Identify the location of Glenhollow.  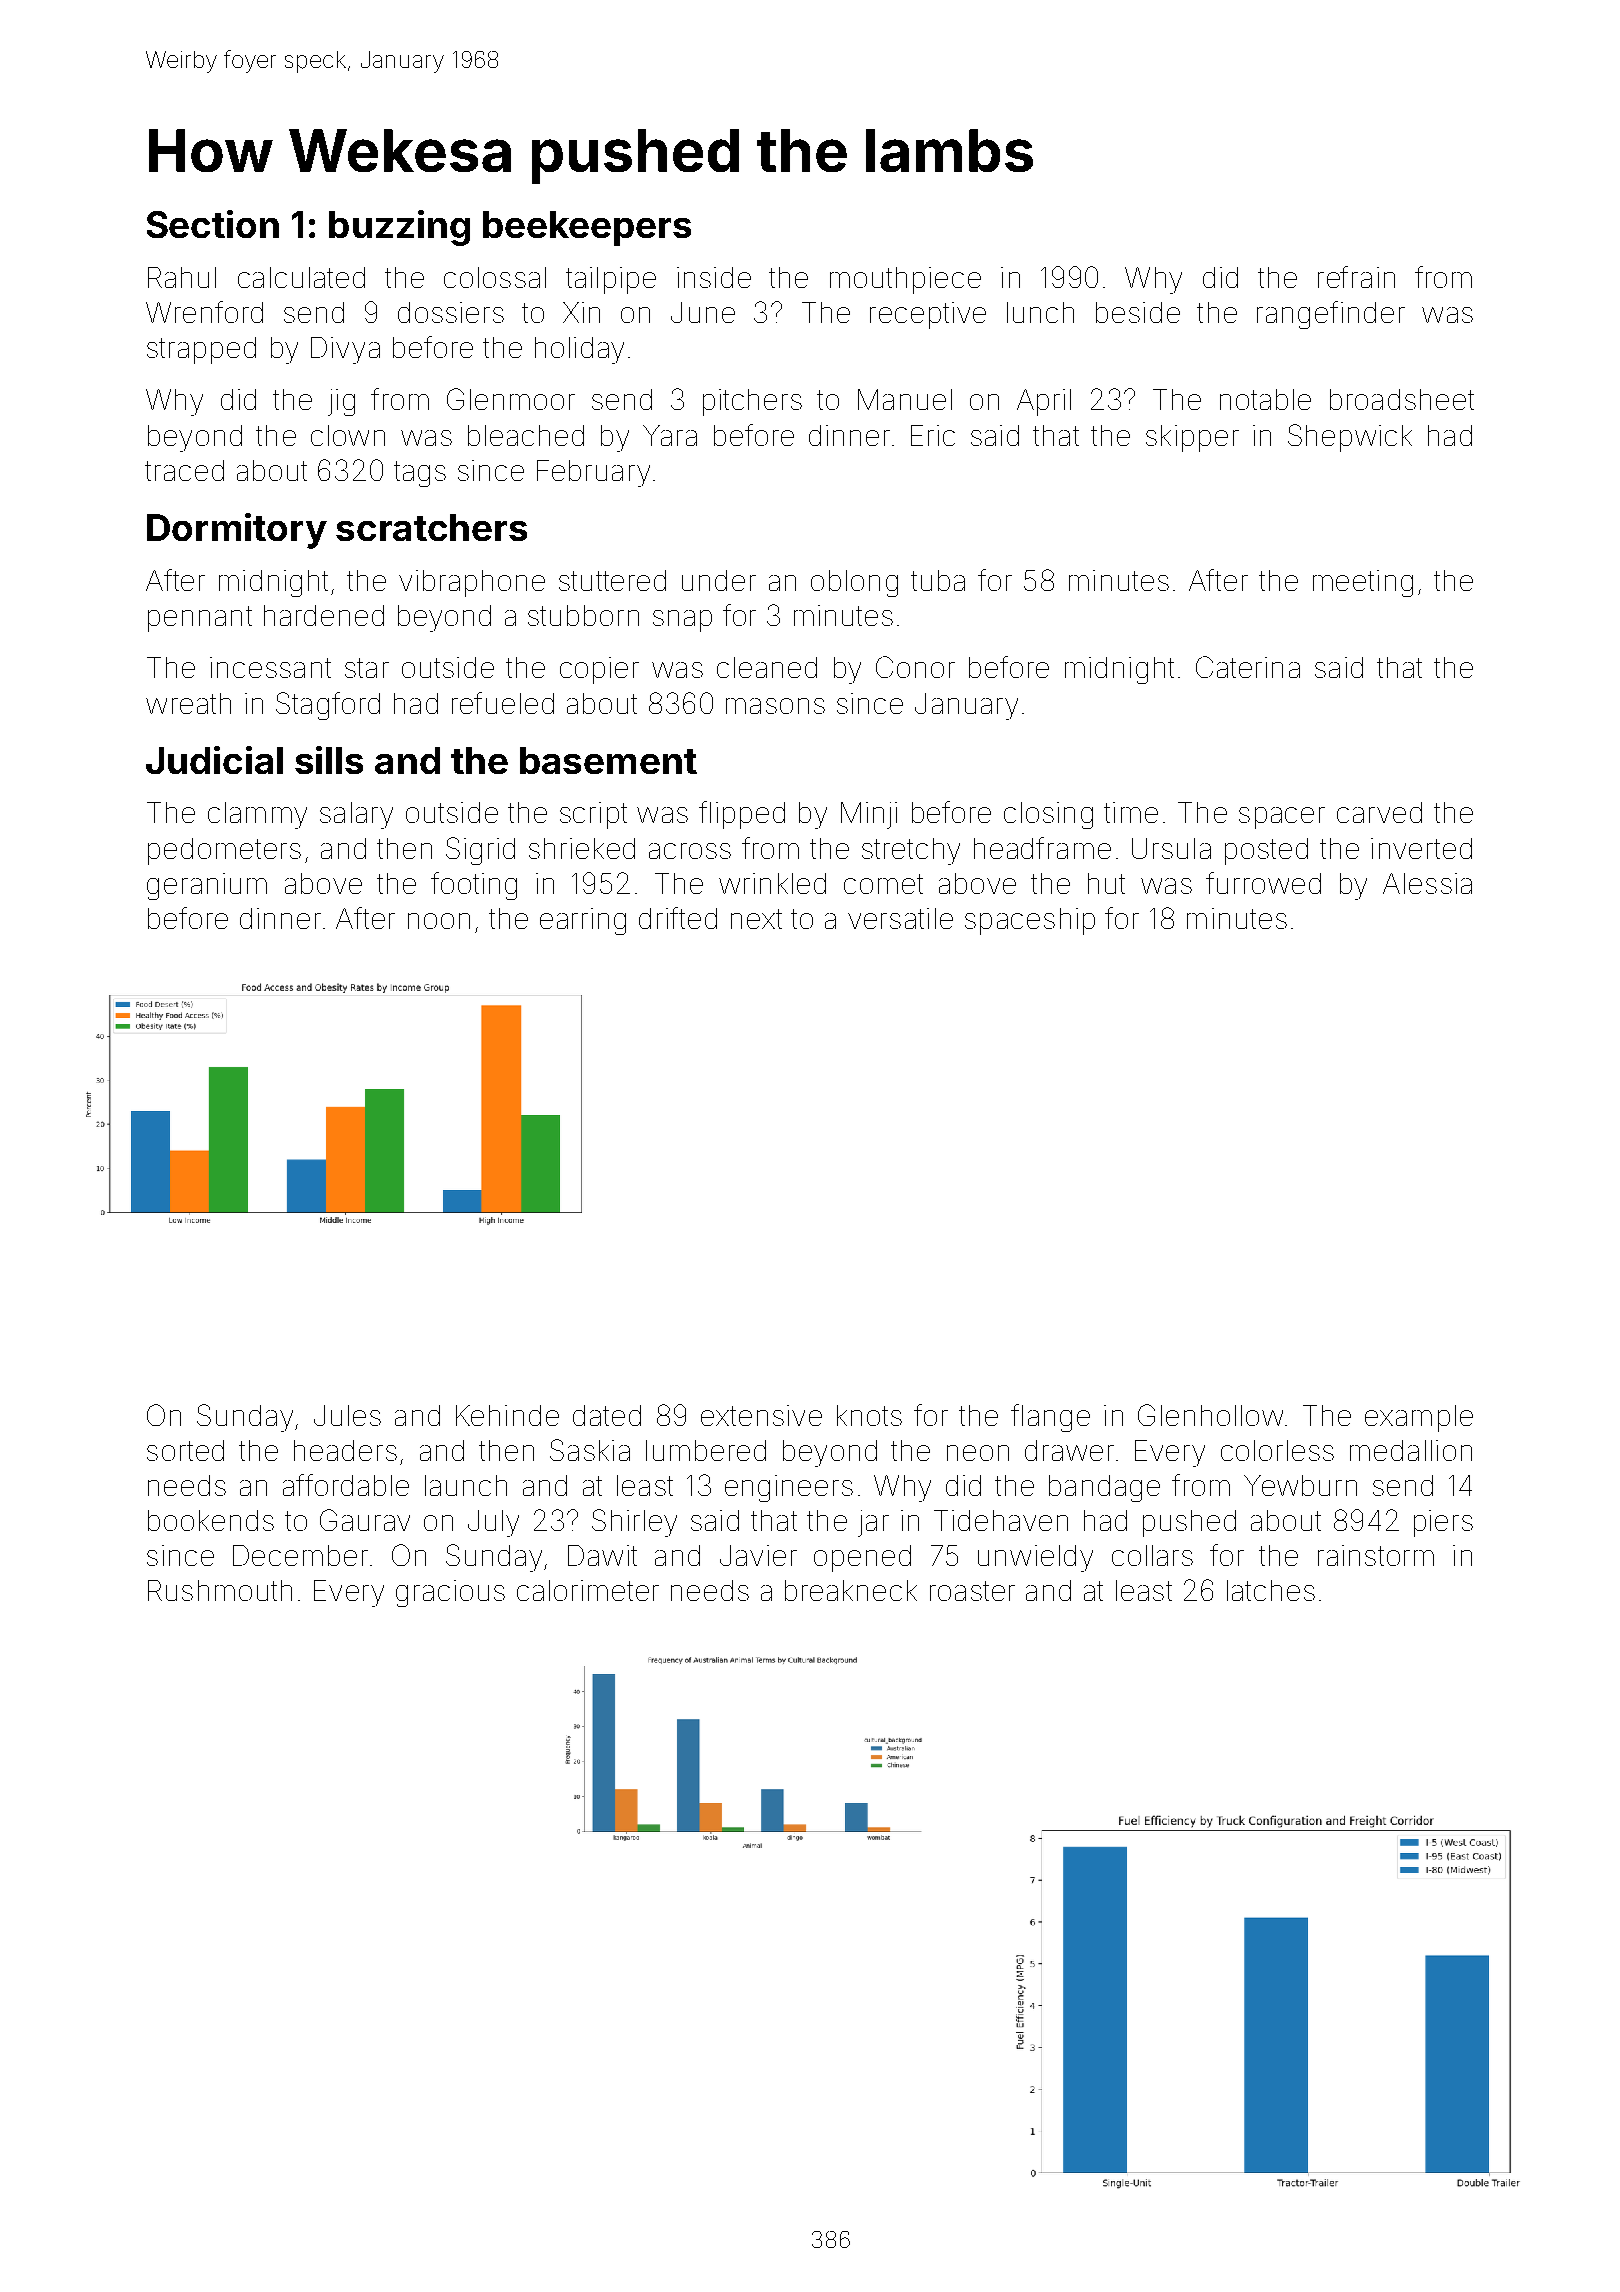
(1210, 1415).
